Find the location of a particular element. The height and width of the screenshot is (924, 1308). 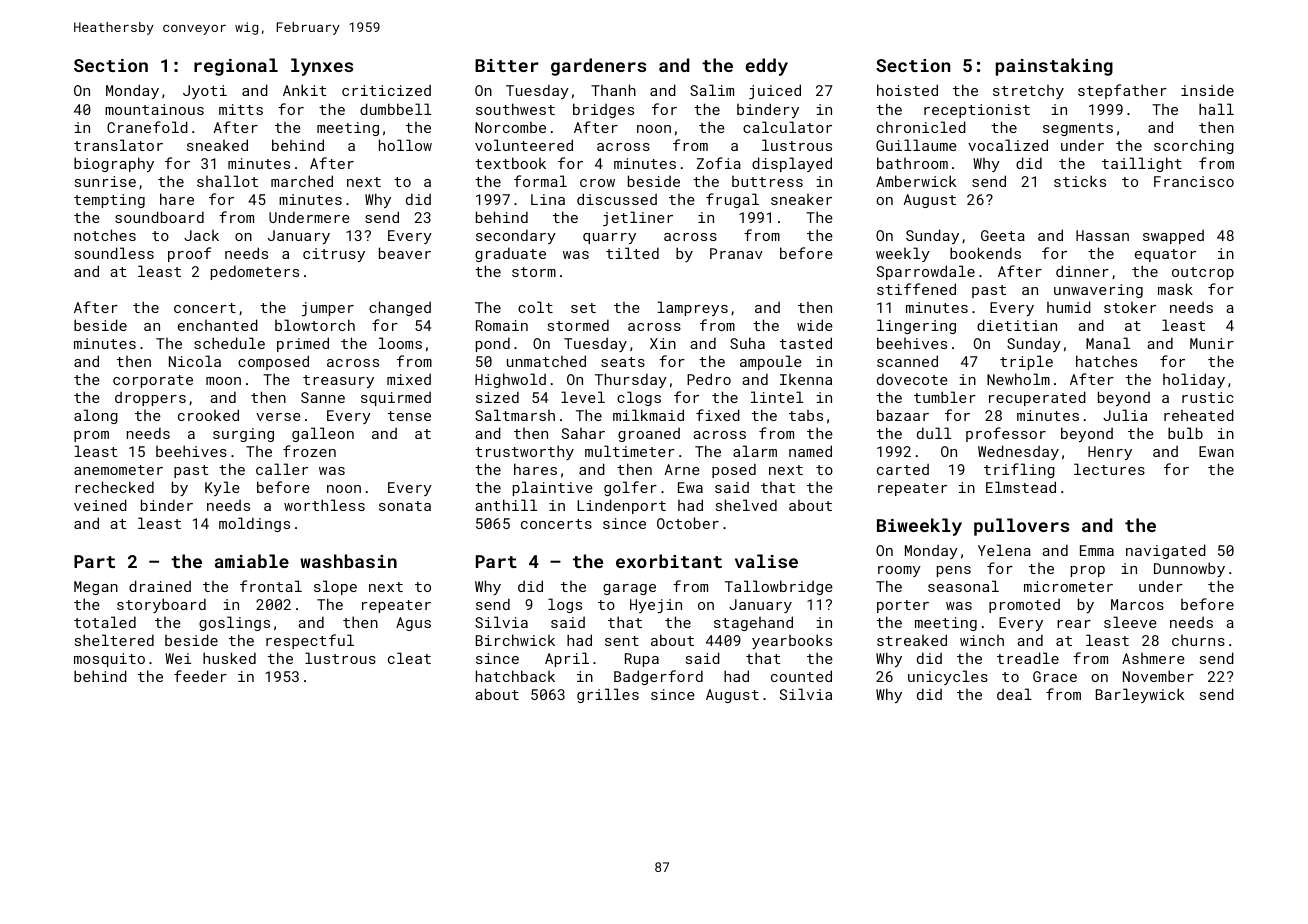

bridges is located at coordinates (603, 110).
